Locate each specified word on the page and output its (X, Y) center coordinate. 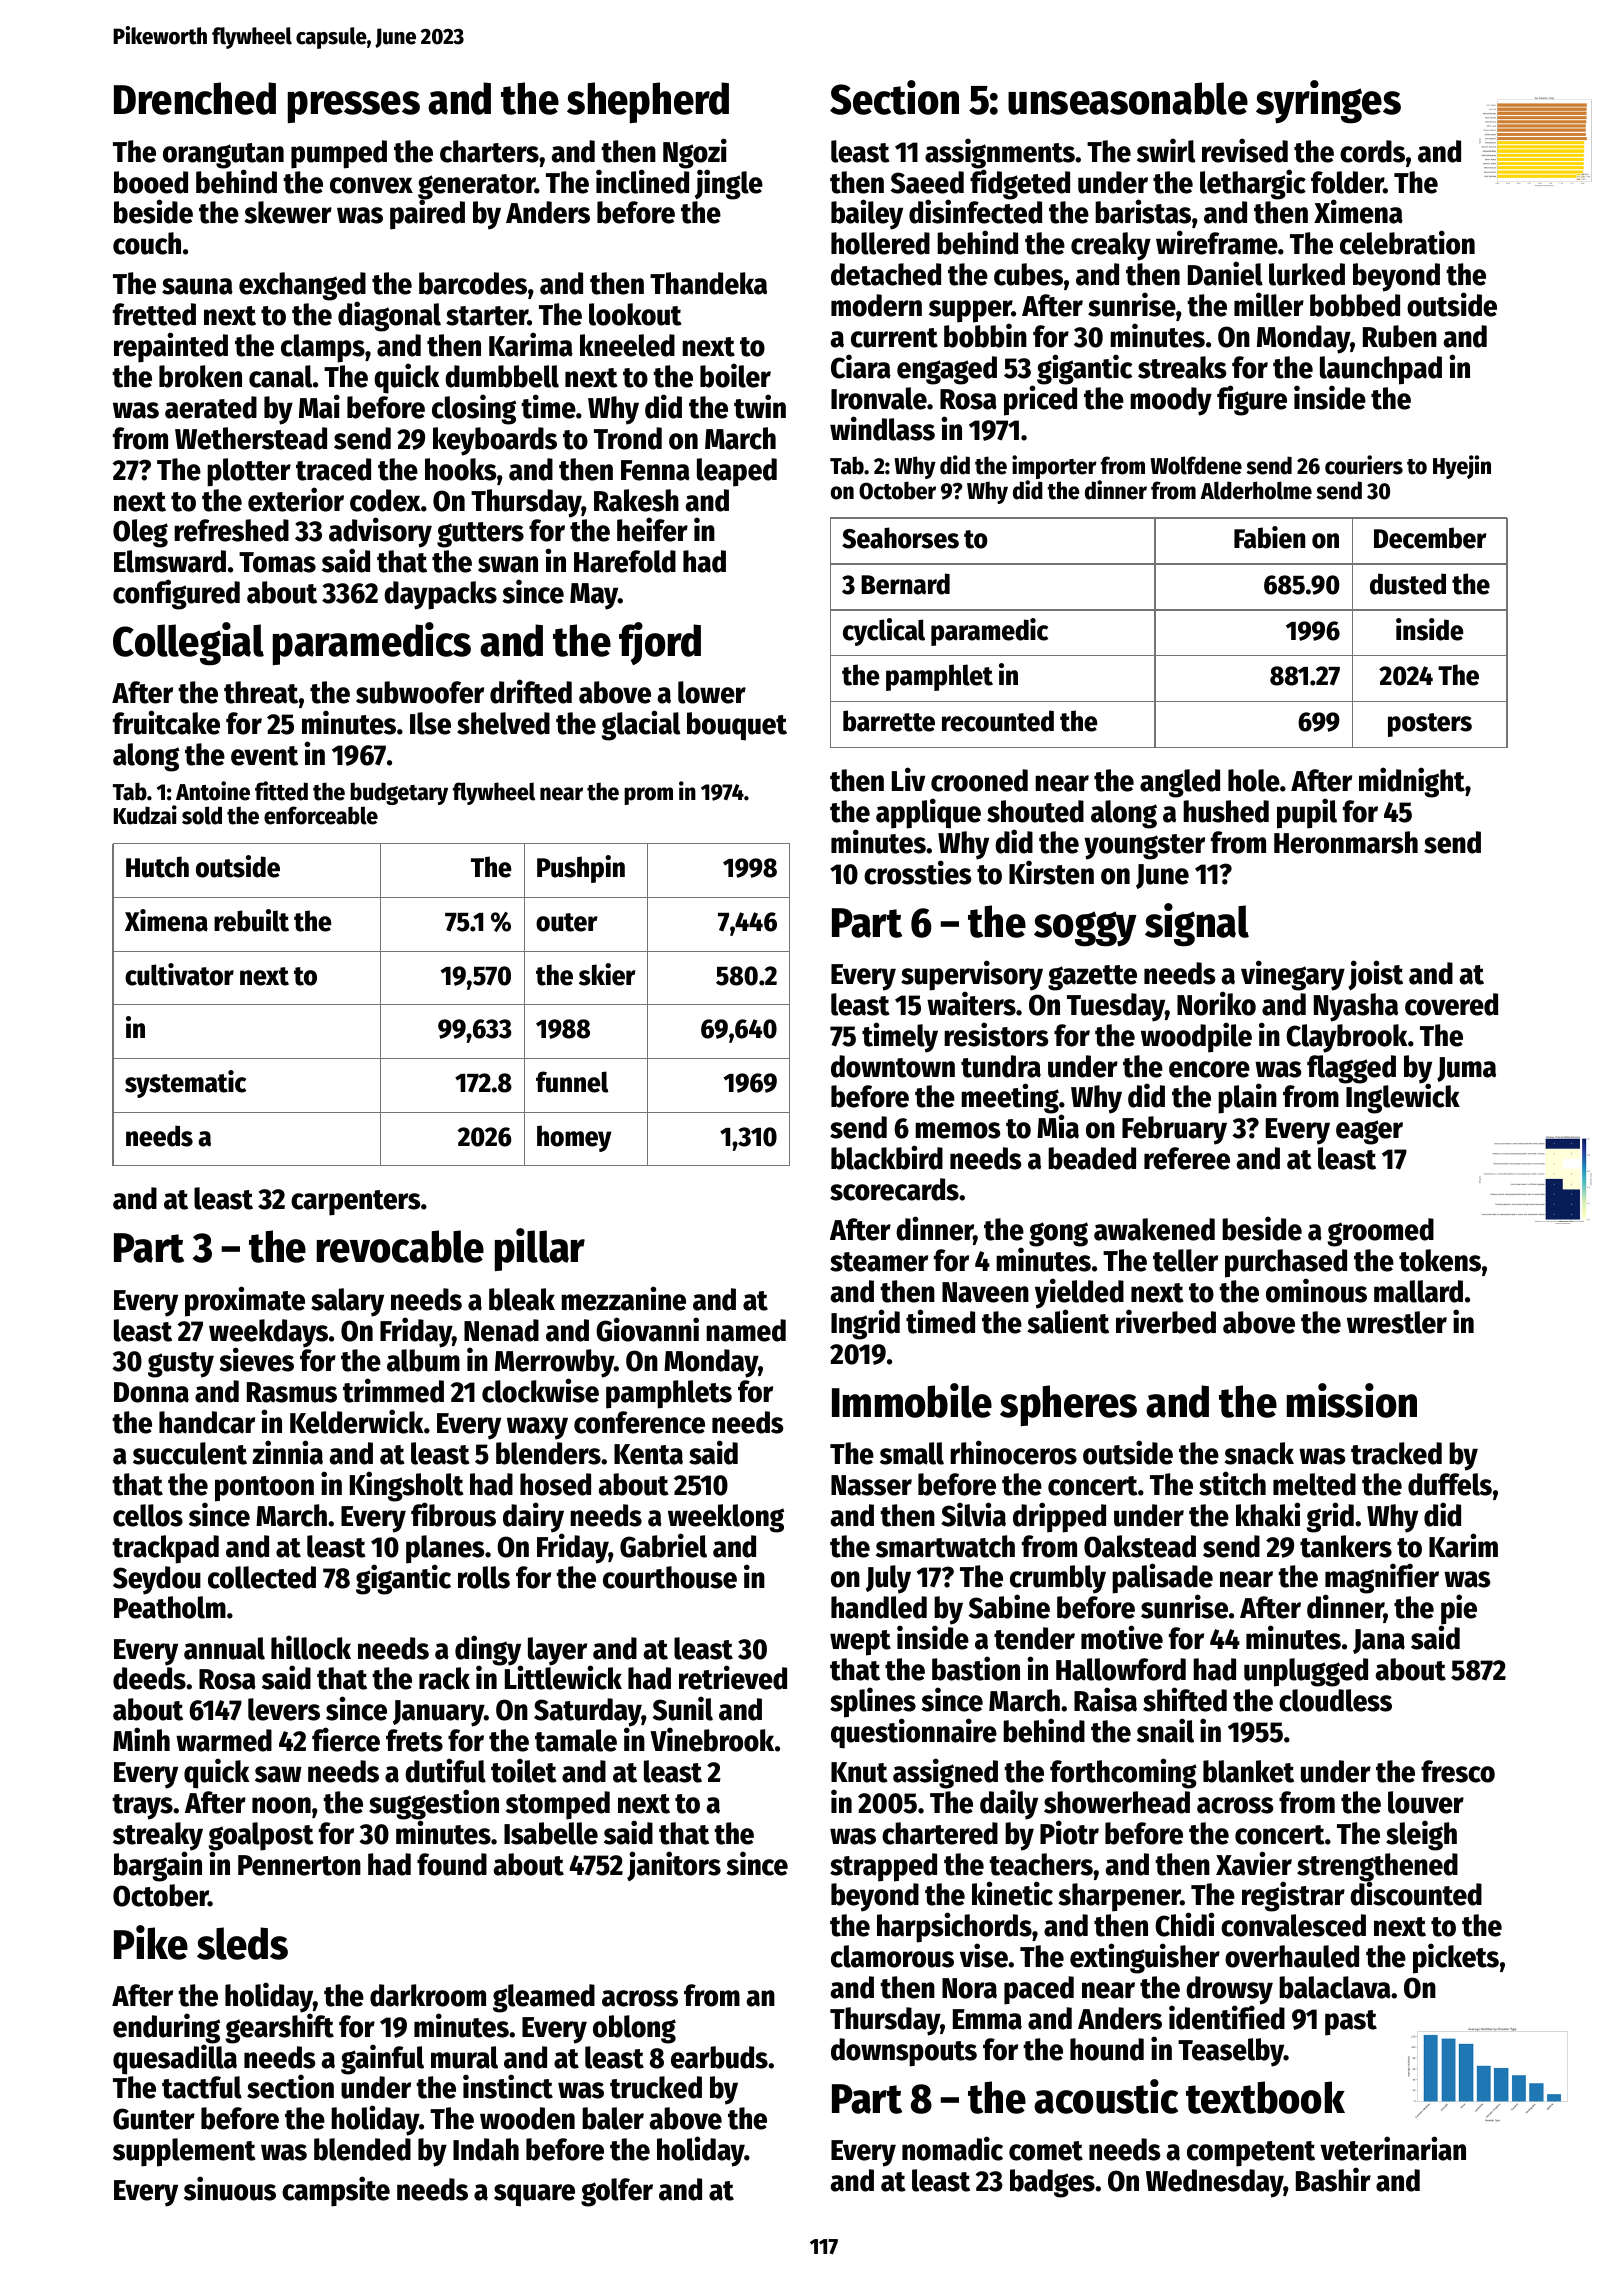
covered (1451, 1004)
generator (476, 187)
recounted (998, 721)
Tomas (277, 562)
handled (879, 1607)
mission (1352, 1400)
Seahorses (900, 538)
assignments (1000, 153)
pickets (1456, 1958)
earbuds (719, 2057)
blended (362, 2149)
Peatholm (170, 1607)
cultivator (179, 974)
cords (1372, 151)
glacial (640, 725)
